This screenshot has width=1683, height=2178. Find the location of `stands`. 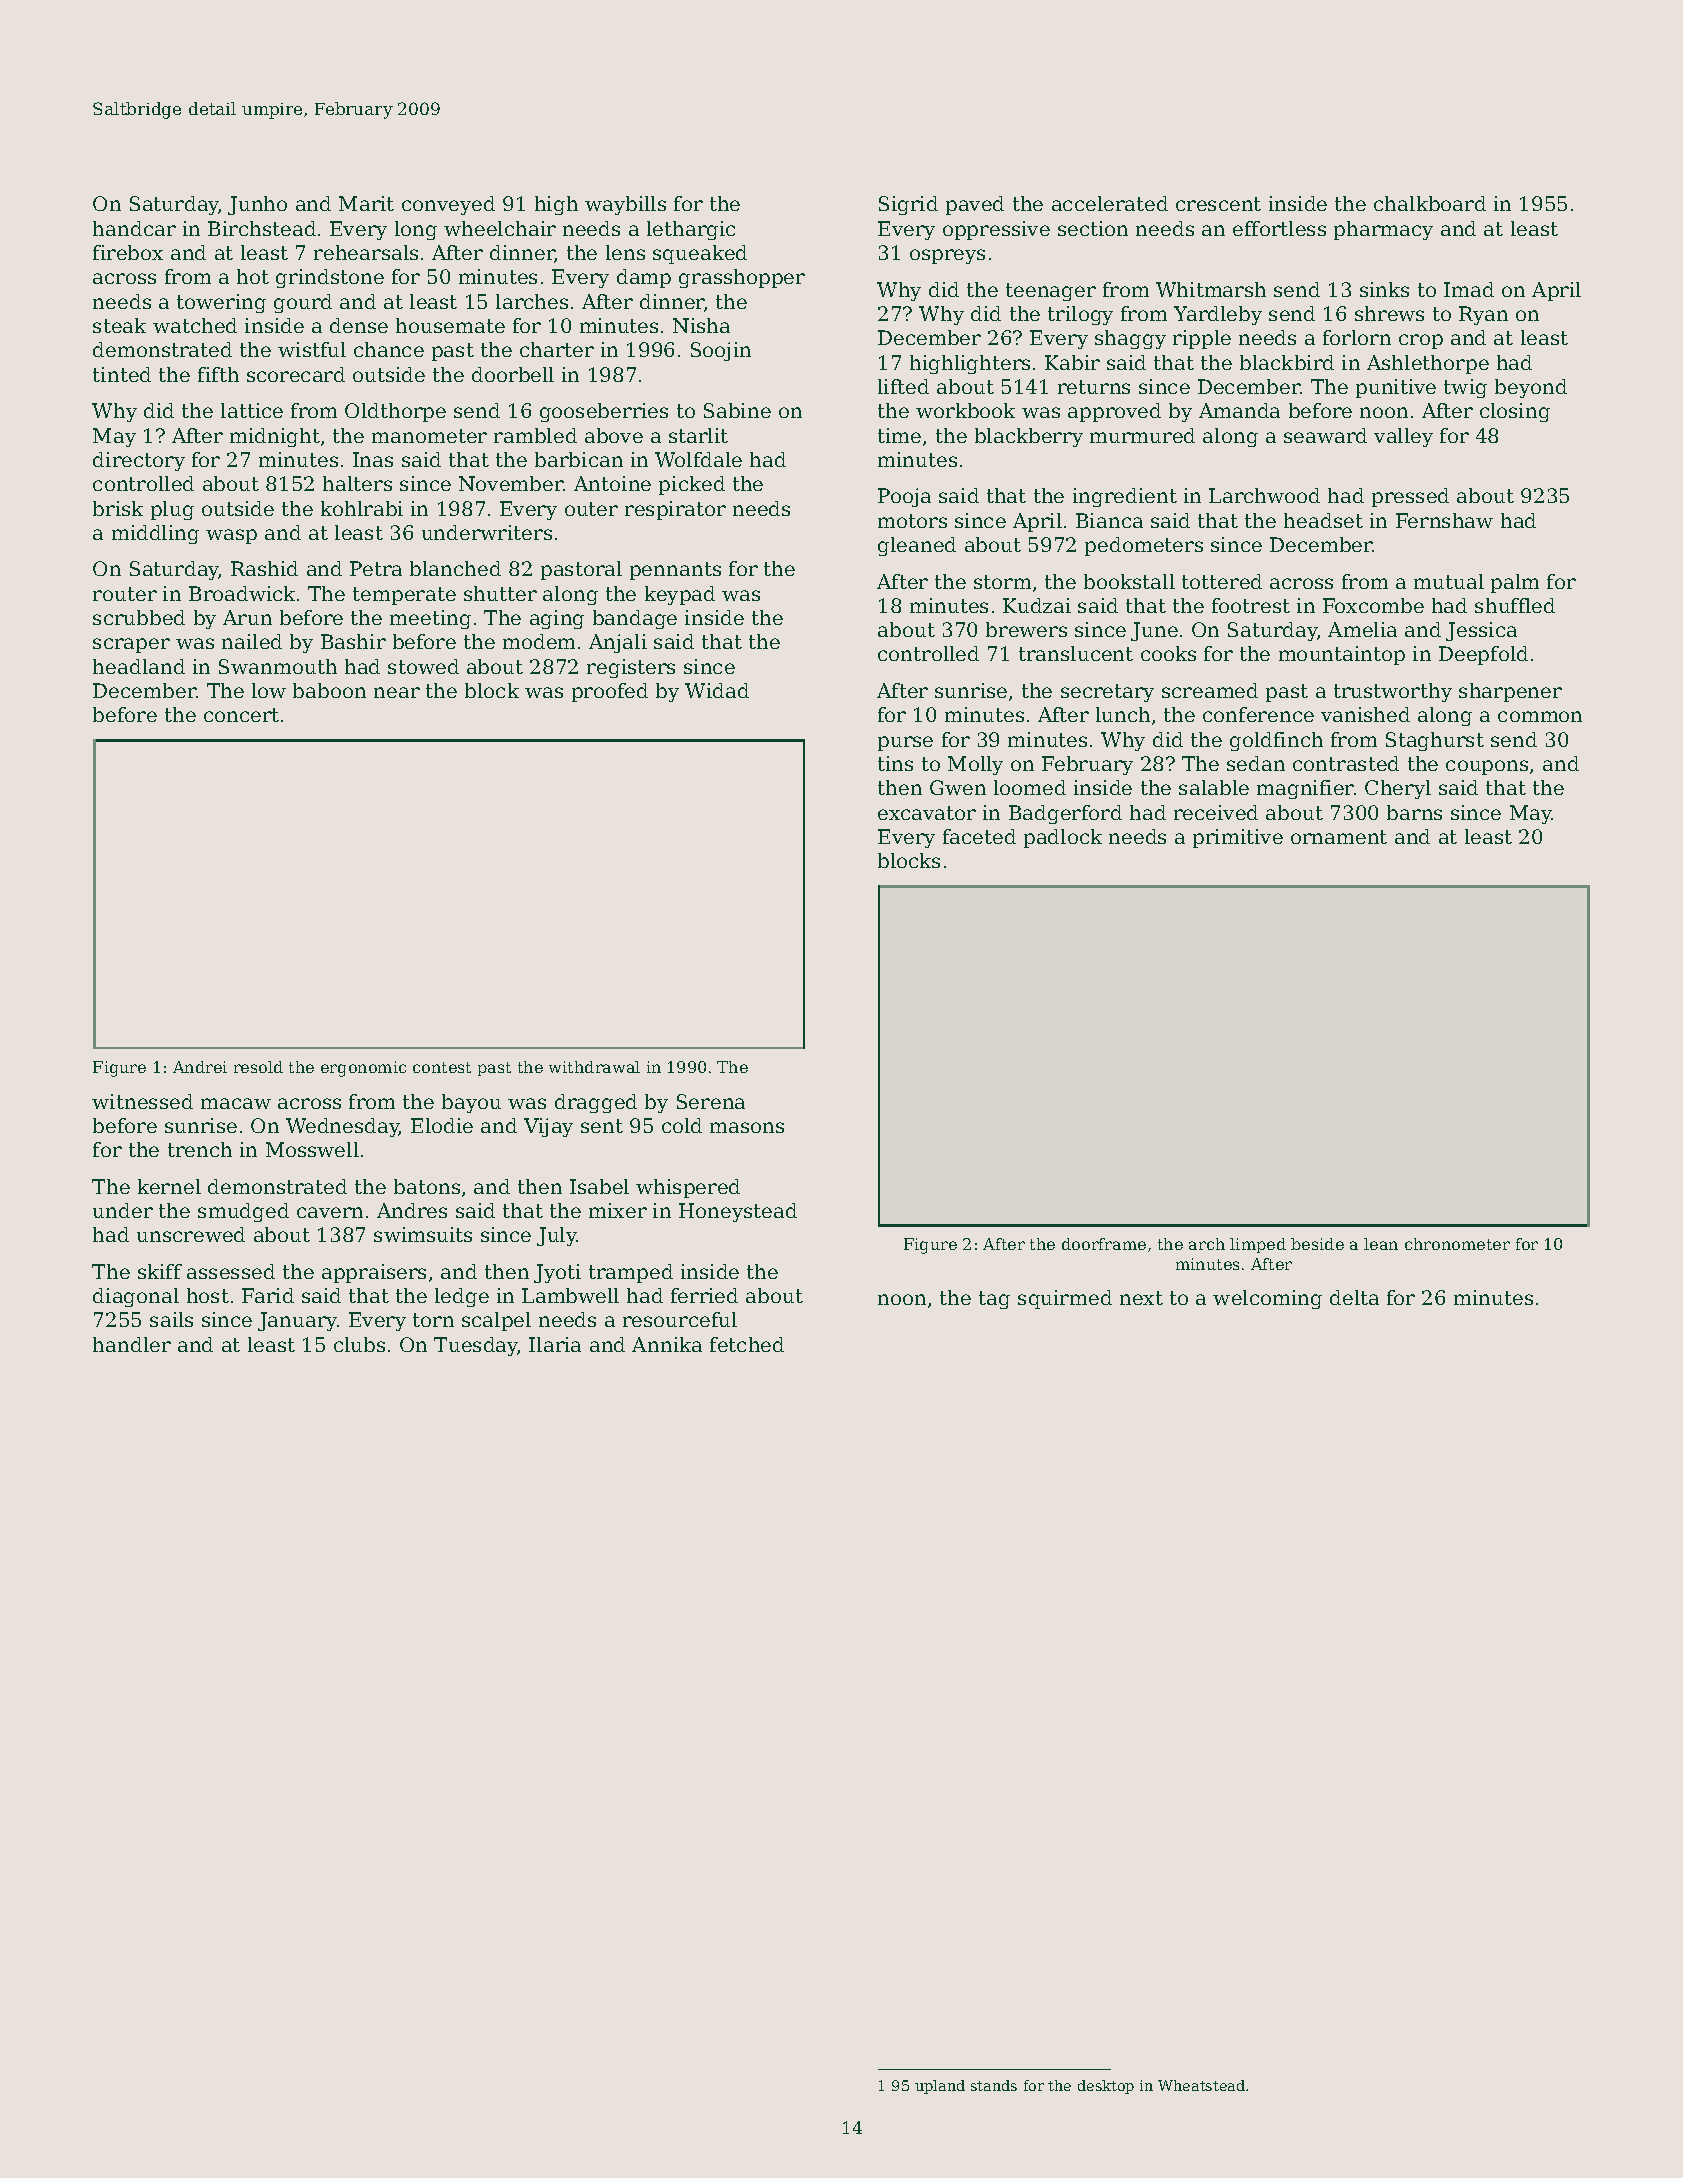

stands is located at coordinates (994, 2085).
